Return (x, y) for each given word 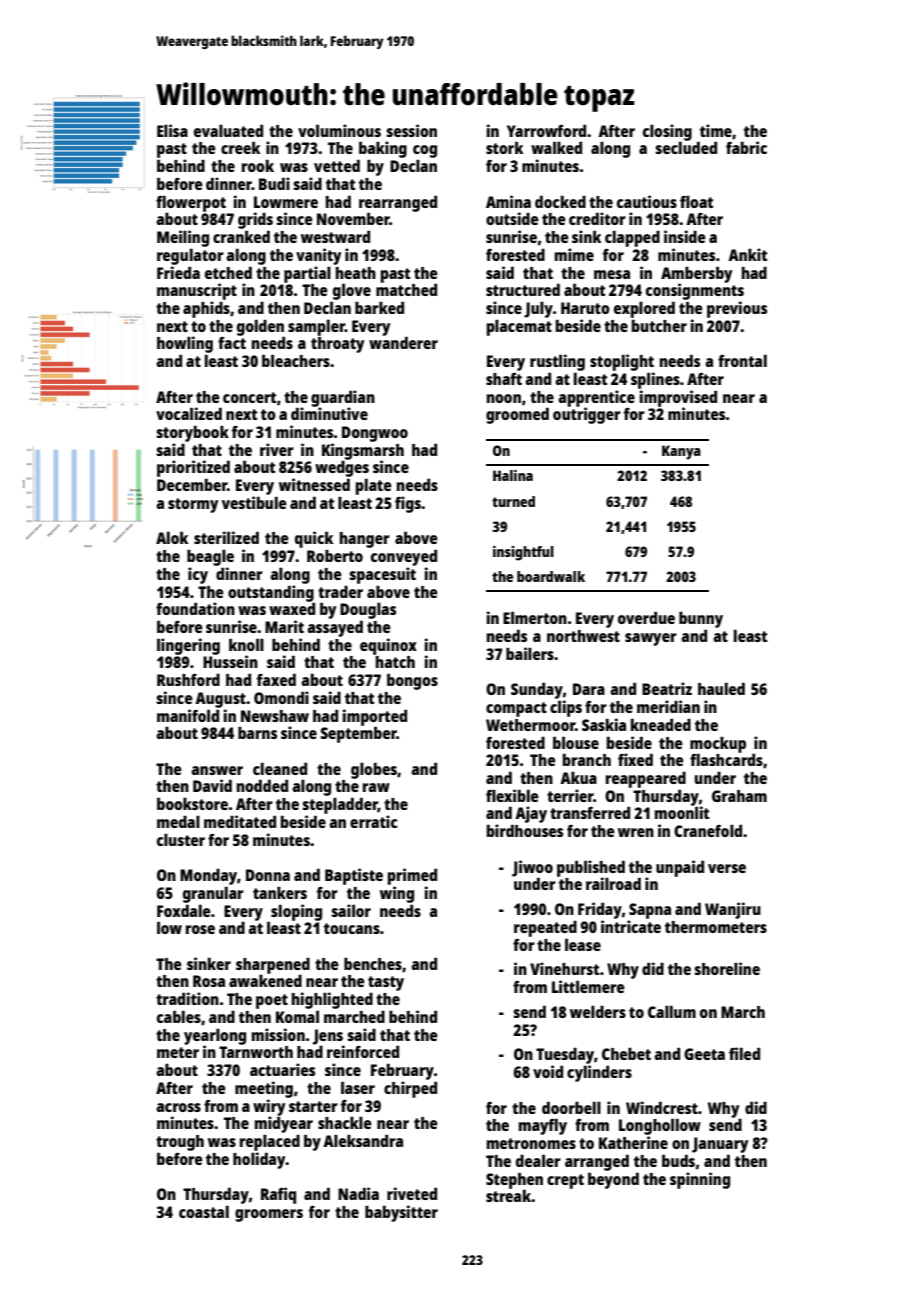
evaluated (228, 130)
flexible (512, 795)
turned (513, 501)
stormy (193, 505)
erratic (373, 821)
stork (504, 147)
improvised (678, 398)
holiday (259, 1160)
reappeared (646, 780)
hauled (721, 688)
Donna (268, 875)
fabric (746, 147)
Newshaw (275, 716)
